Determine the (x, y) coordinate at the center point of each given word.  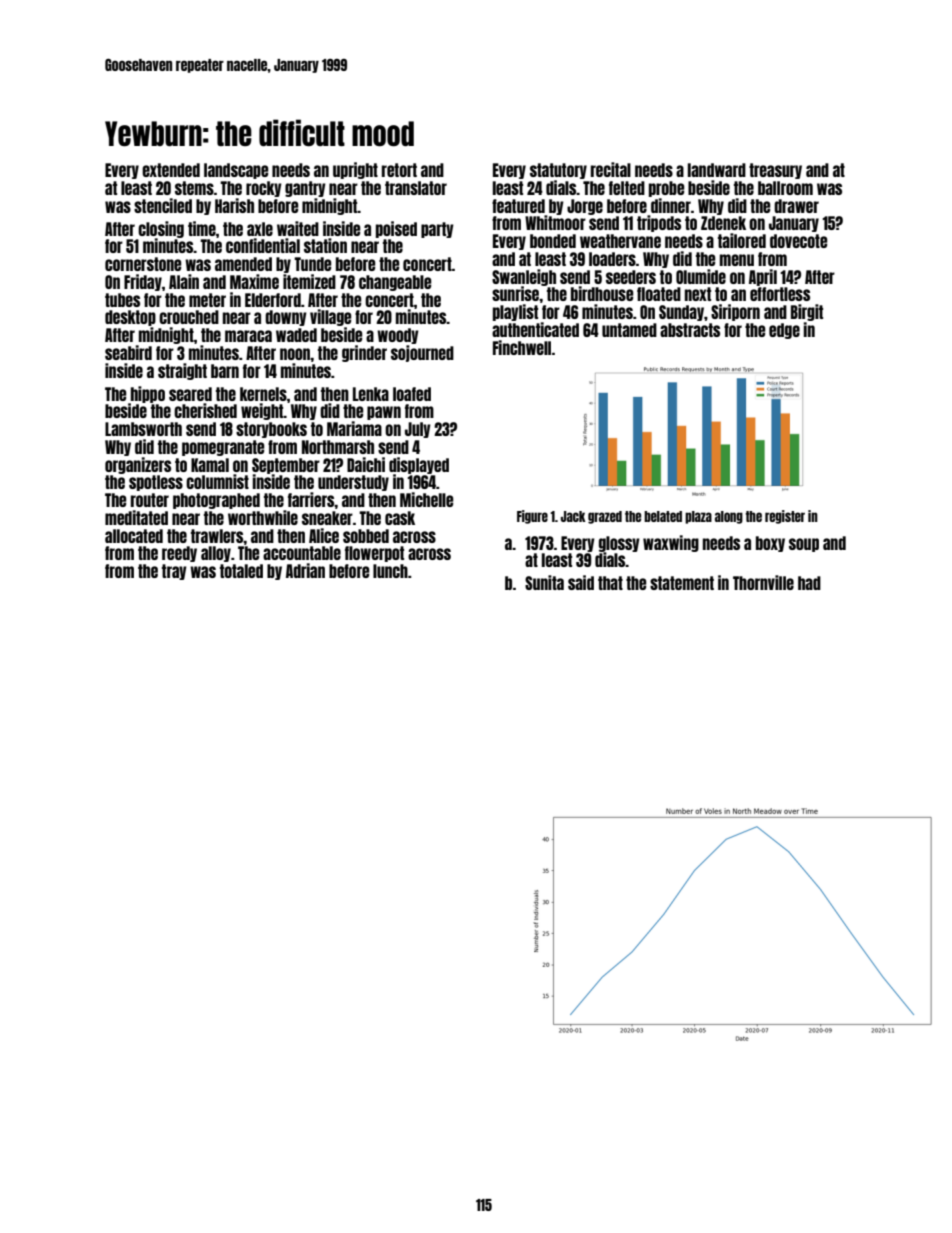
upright (355, 170)
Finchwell (522, 347)
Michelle (427, 499)
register (785, 517)
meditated (136, 517)
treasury (775, 171)
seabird (128, 352)
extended (171, 170)
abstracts (690, 330)
